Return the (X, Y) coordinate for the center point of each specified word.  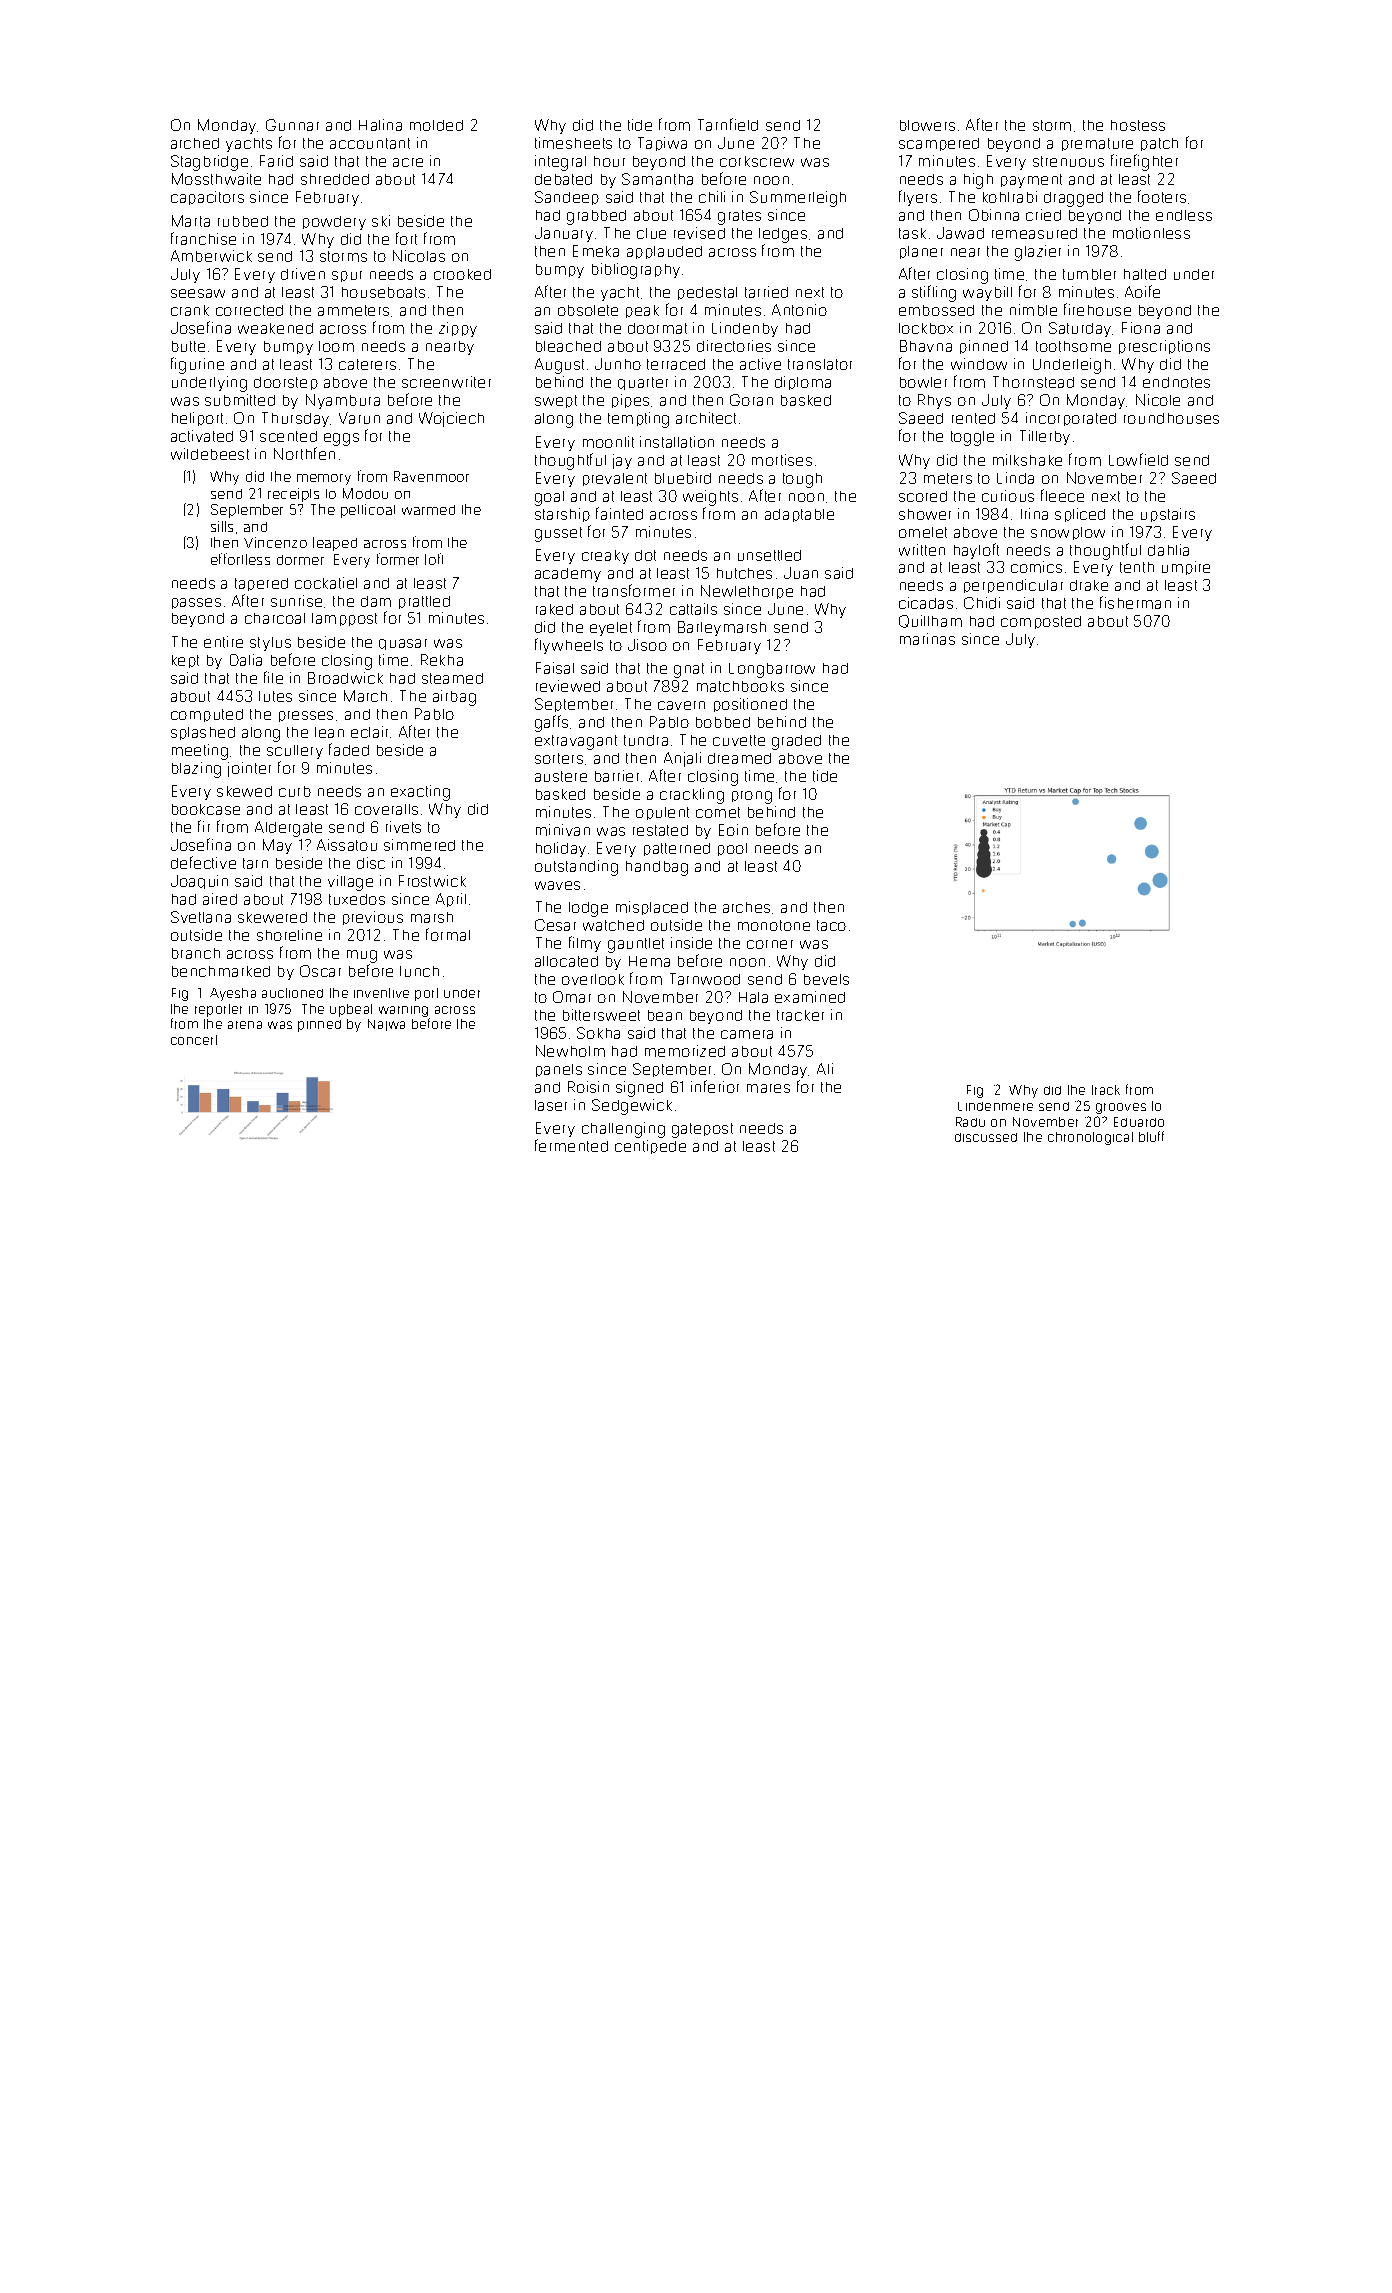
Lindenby (745, 329)
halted (1145, 274)
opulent (662, 813)
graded (796, 742)
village (350, 883)
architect (706, 418)
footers (1162, 196)
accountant (370, 143)
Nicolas (419, 256)
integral (560, 163)
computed (207, 715)
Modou (365, 493)
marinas (927, 639)
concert (194, 1040)
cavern (681, 705)
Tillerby (1045, 437)
